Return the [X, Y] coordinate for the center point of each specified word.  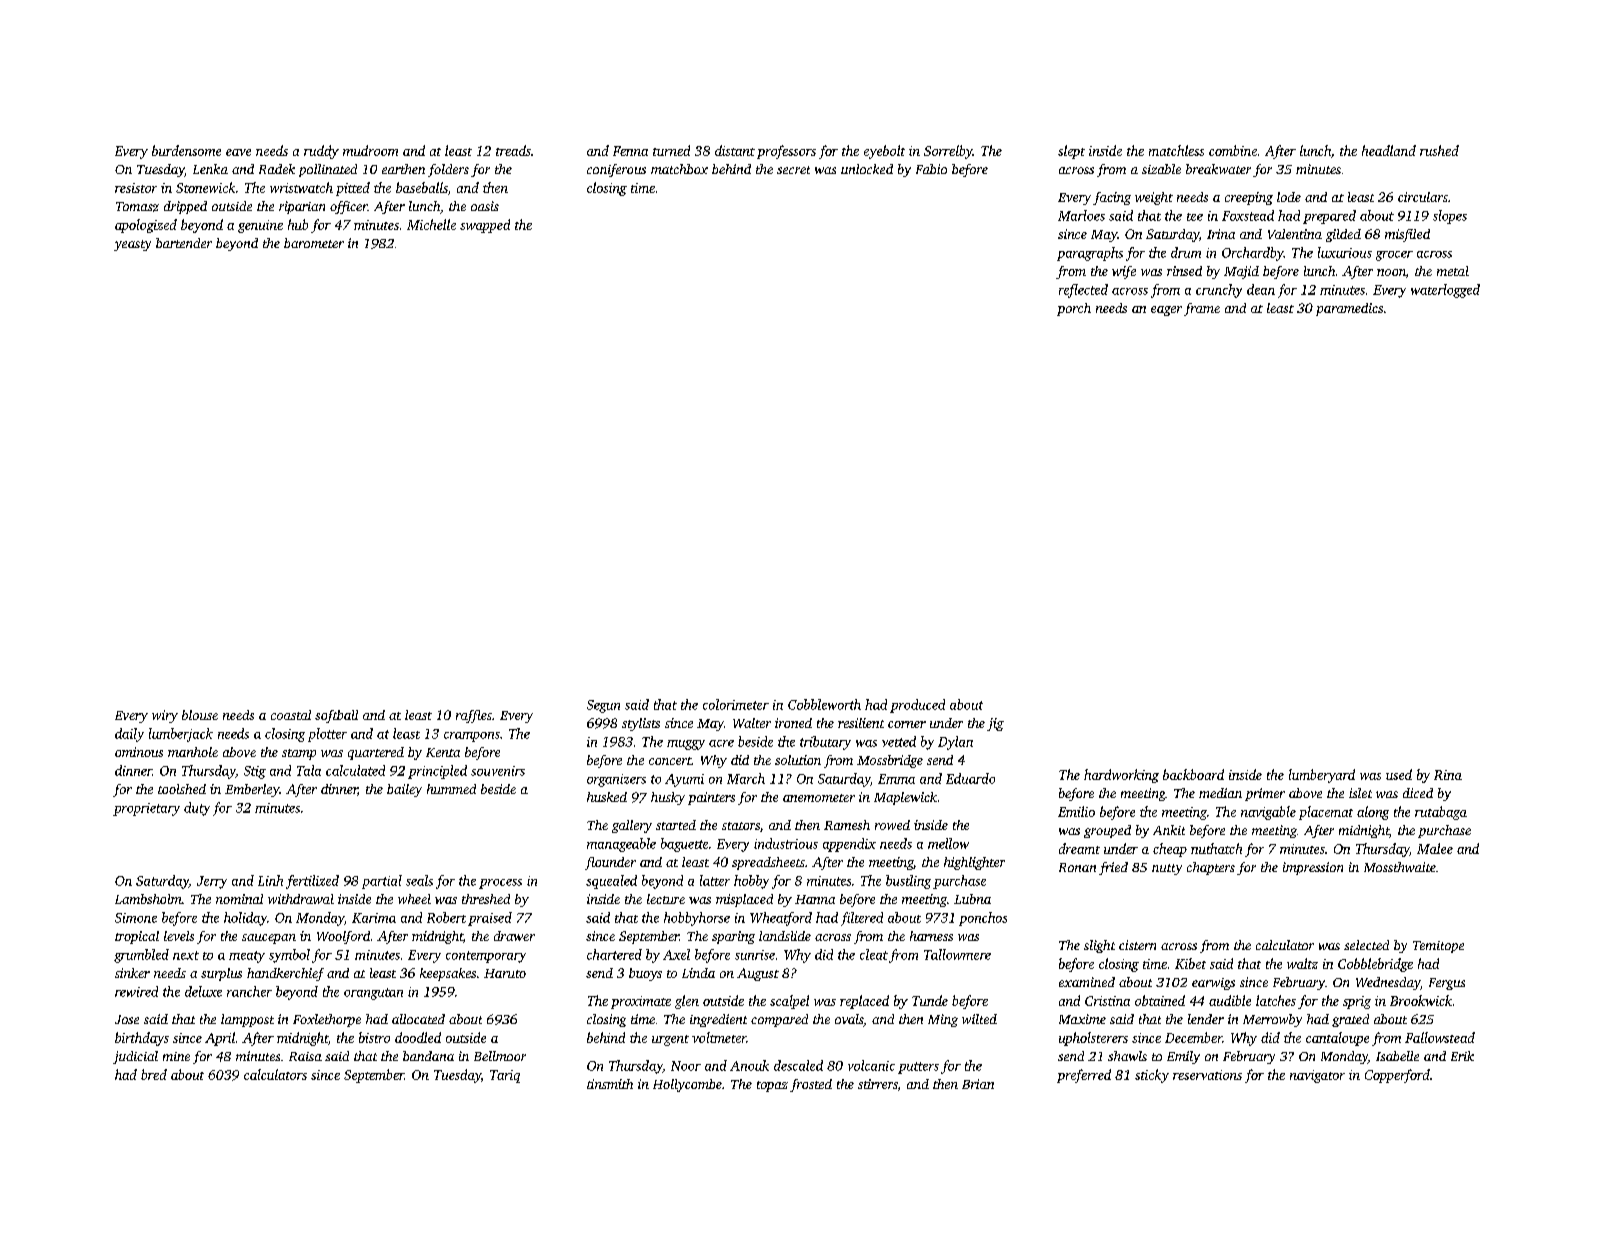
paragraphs [1090, 254]
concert [670, 761]
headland [1389, 150]
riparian [302, 207]
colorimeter [736, 704]
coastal [291, 715]
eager [1166, 311]
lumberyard [1322, 776]
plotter [327, 735]
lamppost [247, 1020]
